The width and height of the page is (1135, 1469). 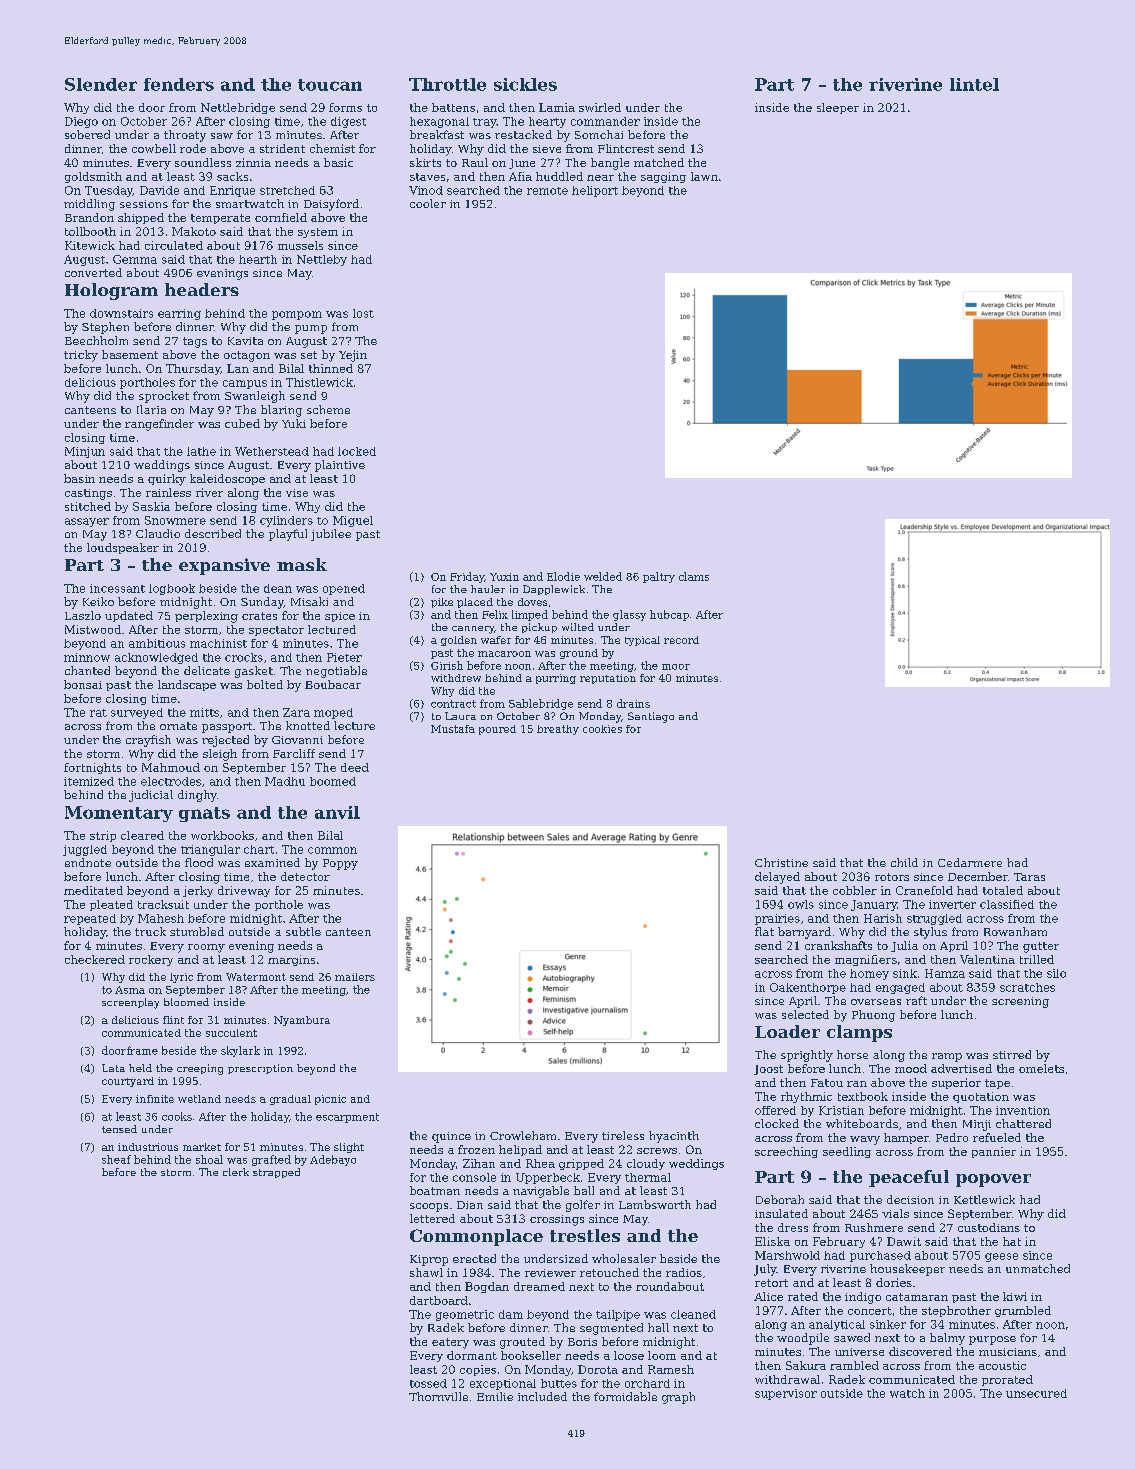 What do you see at coordinates (694, 576) in the page?
I see `clams` at bounding box center [694, 576].
